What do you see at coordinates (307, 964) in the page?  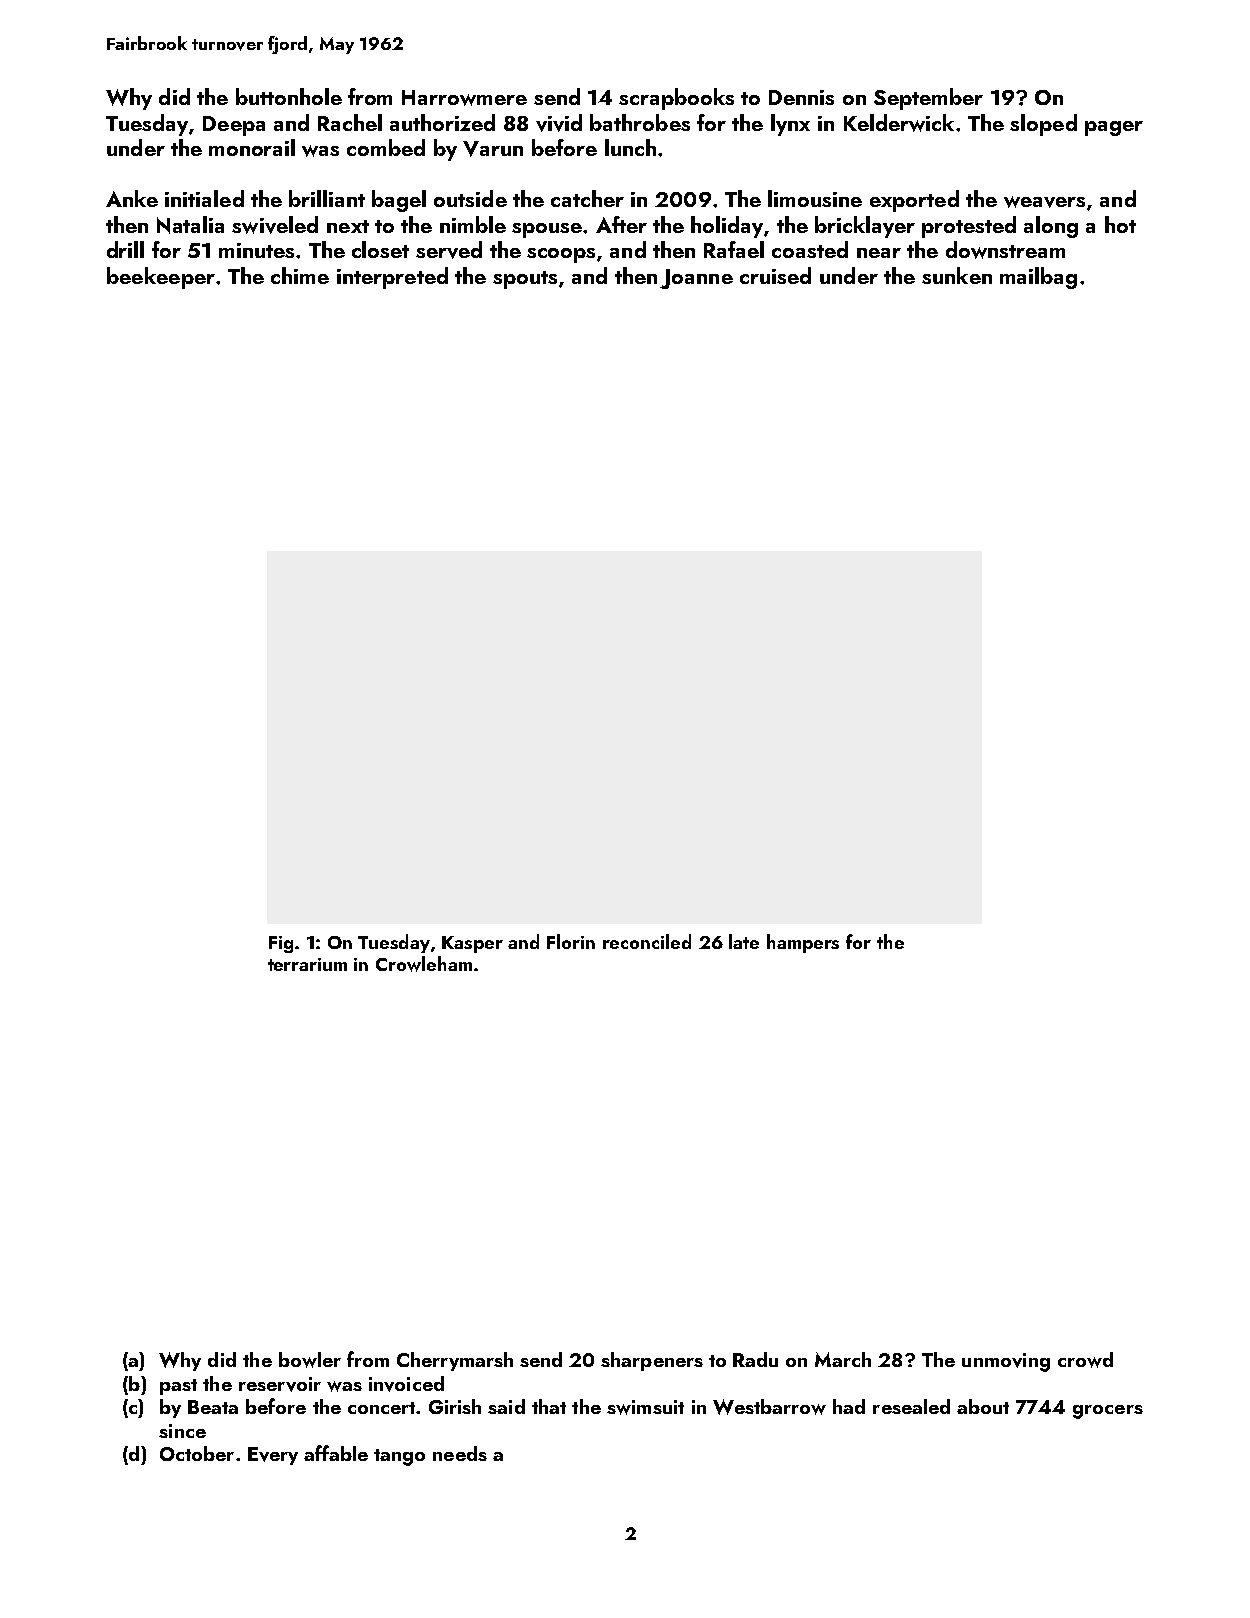 I see `terrarium` at bounding box center [307, 964].
